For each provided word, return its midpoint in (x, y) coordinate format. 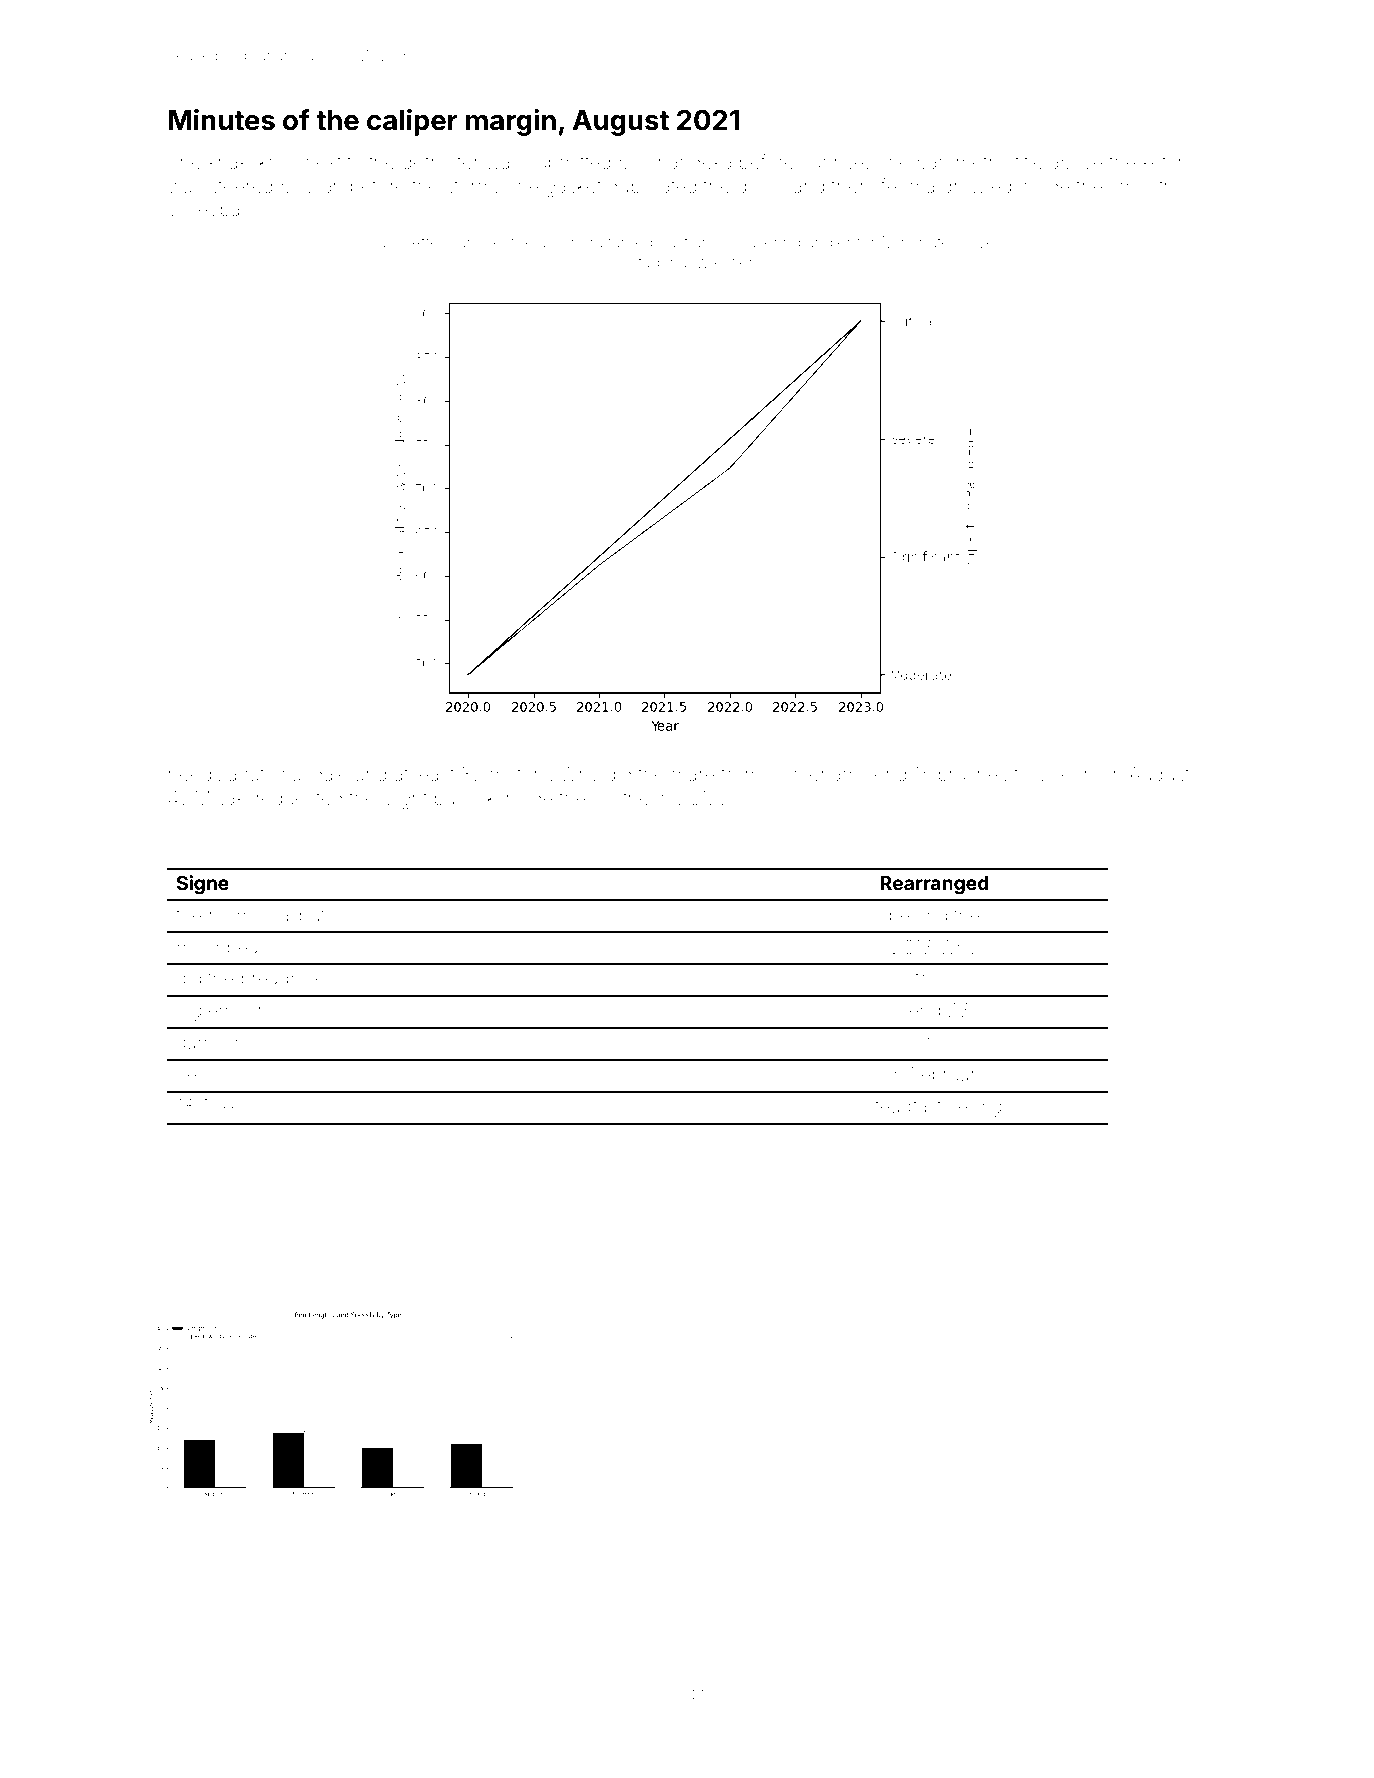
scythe (621, 800)
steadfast (904, 1105)
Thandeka (688, 161)
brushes (973, 774)
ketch (1165, 162)
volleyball (208, 211)
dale (330, 774)
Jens (197, 1074)
